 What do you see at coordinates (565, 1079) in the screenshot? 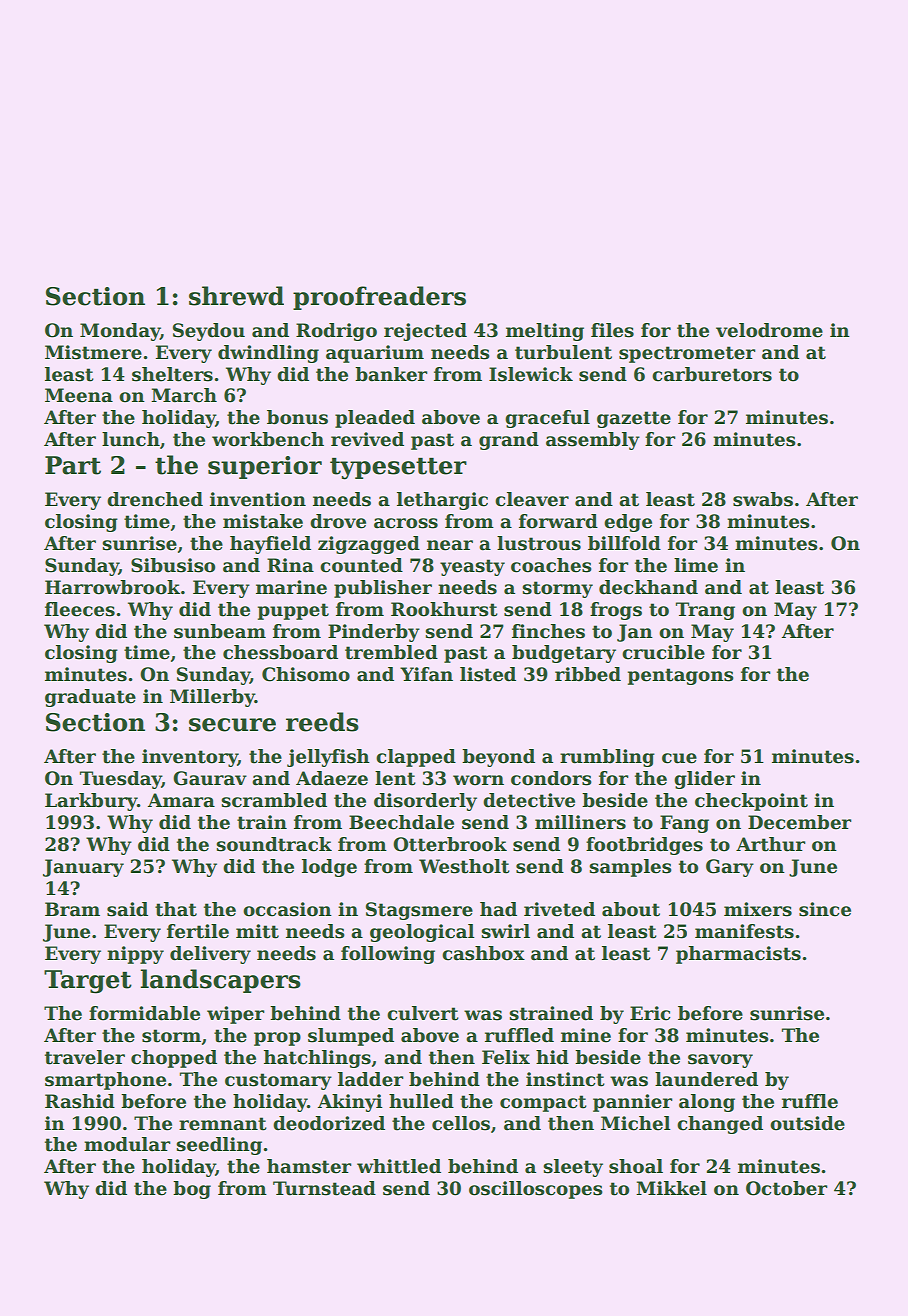
I see `instinct` at bounding box center [565, 1079].
